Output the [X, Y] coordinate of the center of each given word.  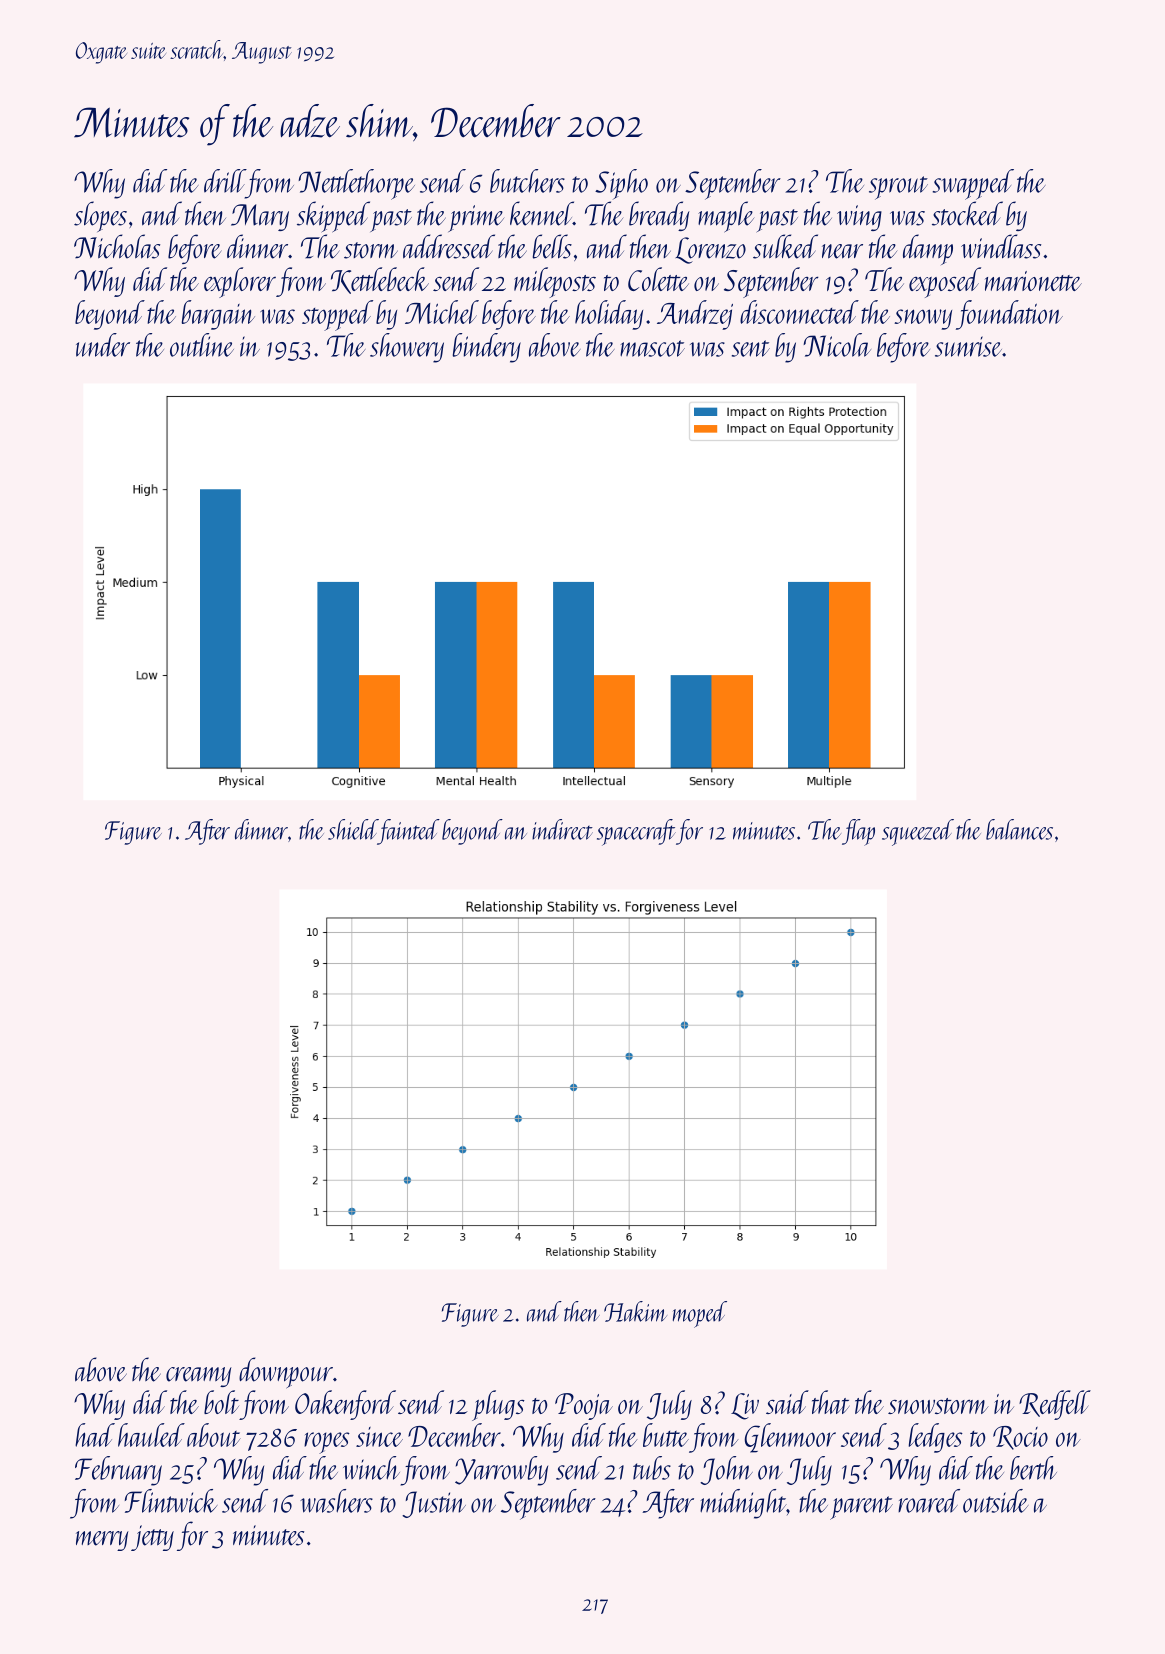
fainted [409, 832]
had [95, 1435]
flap [858, 832]
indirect [562, 829]
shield [353, 829]
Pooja [584, 1406]
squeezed [918, 832]
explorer [240, 282]
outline [202, 345]
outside [996, 1501]
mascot [652, 348]
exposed [945, 282]
